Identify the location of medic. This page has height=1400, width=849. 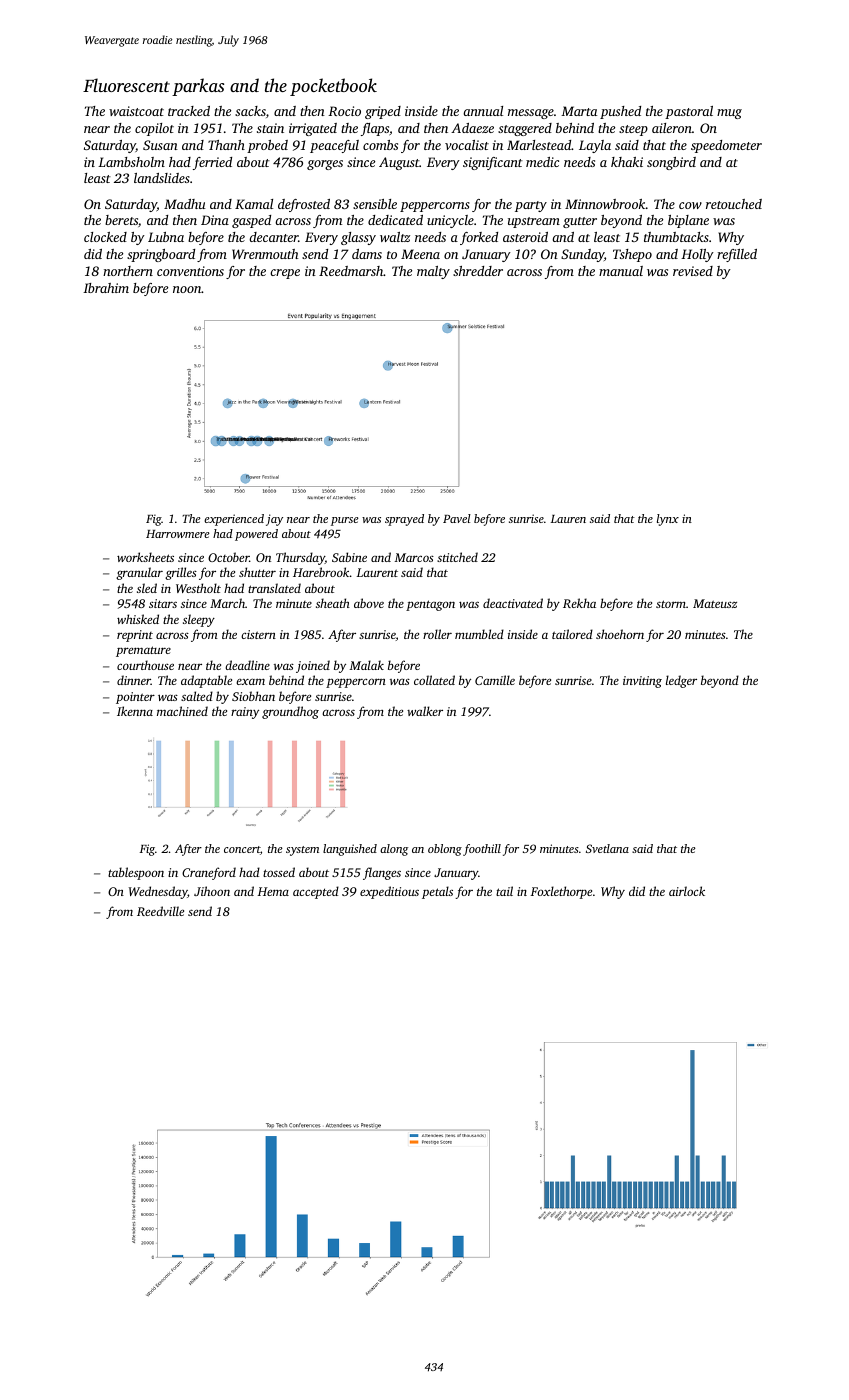
(542, 162).
